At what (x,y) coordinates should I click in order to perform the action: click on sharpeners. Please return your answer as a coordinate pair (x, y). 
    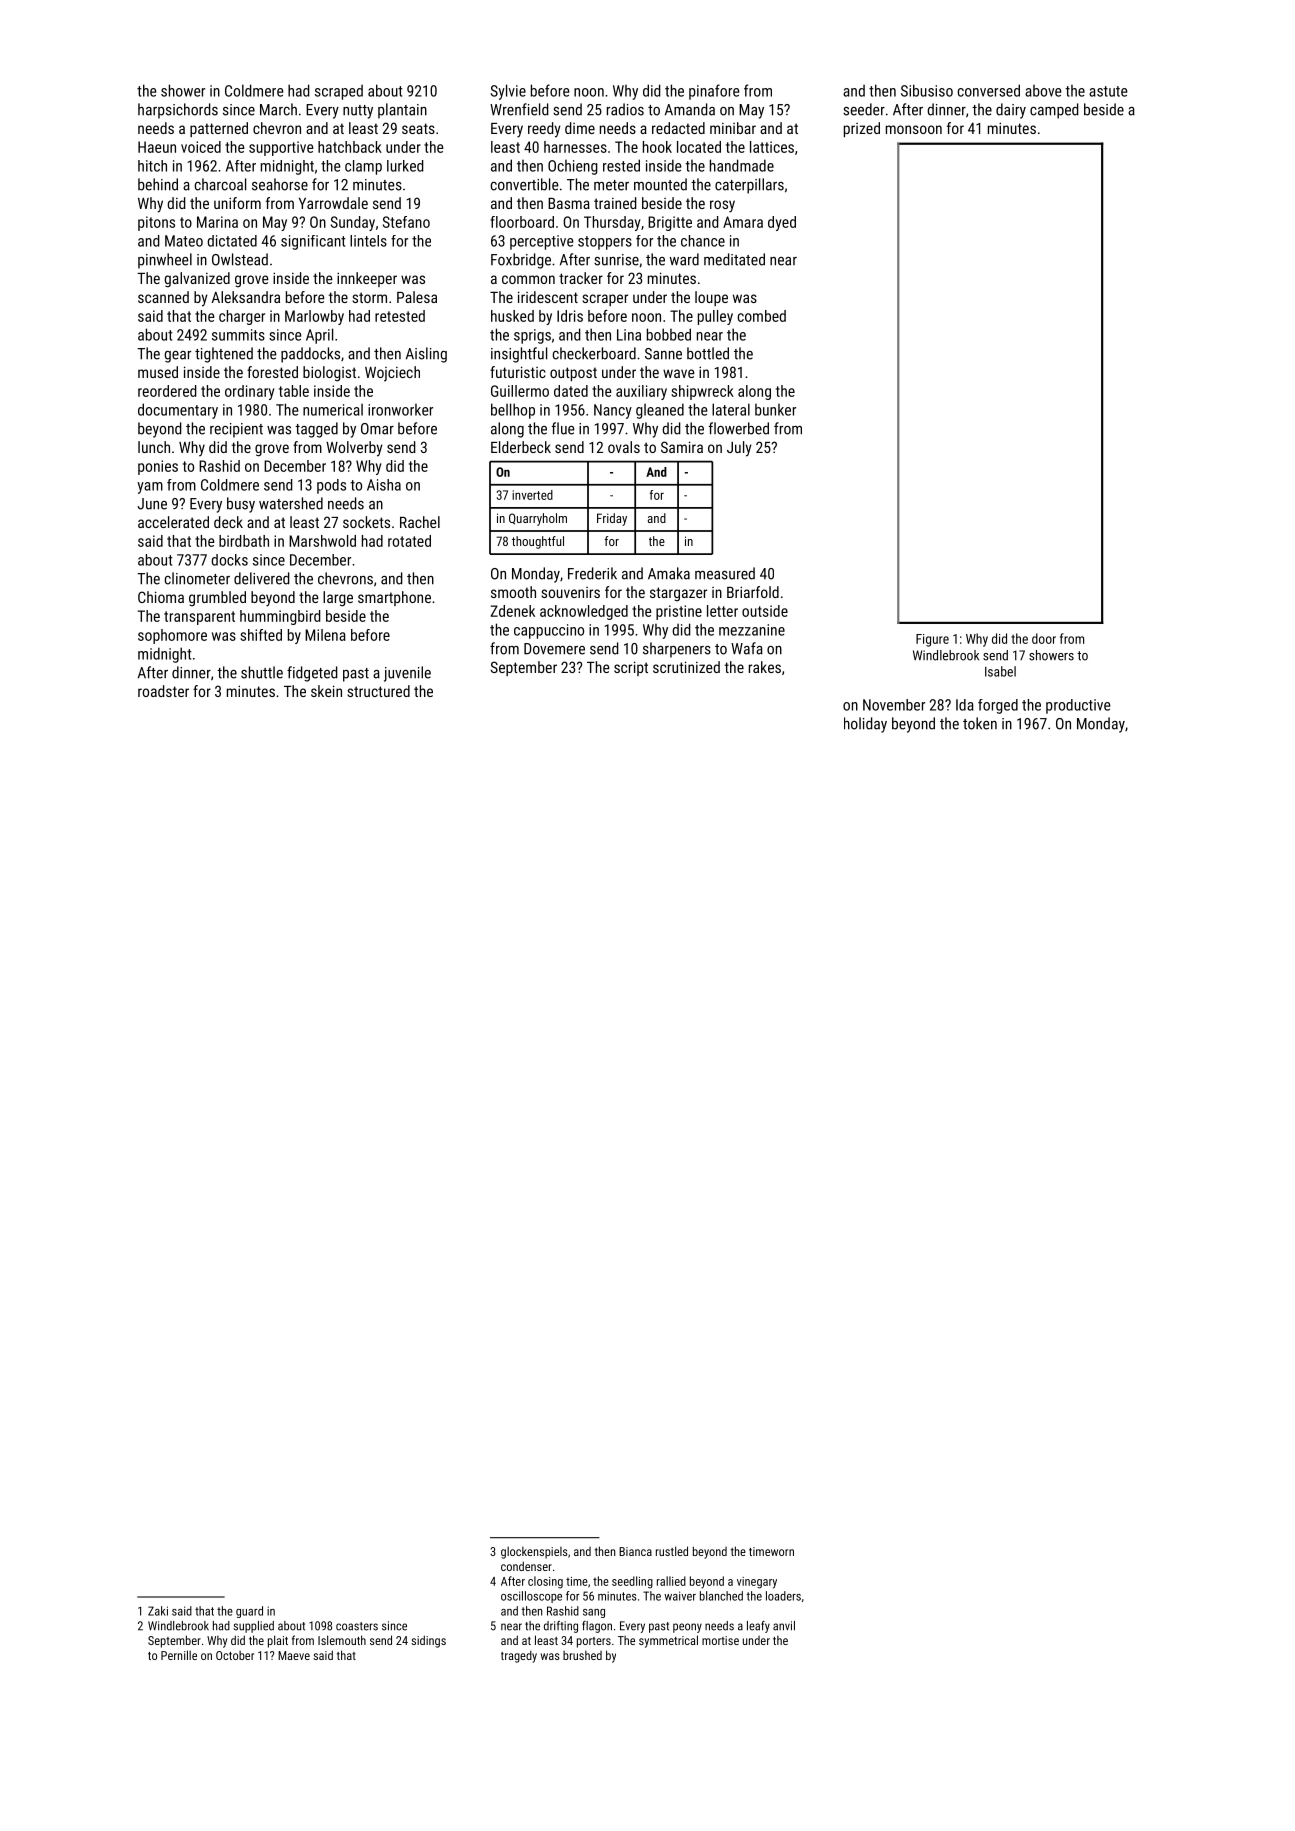
    Looking at the image, I should click on (677, 650).
